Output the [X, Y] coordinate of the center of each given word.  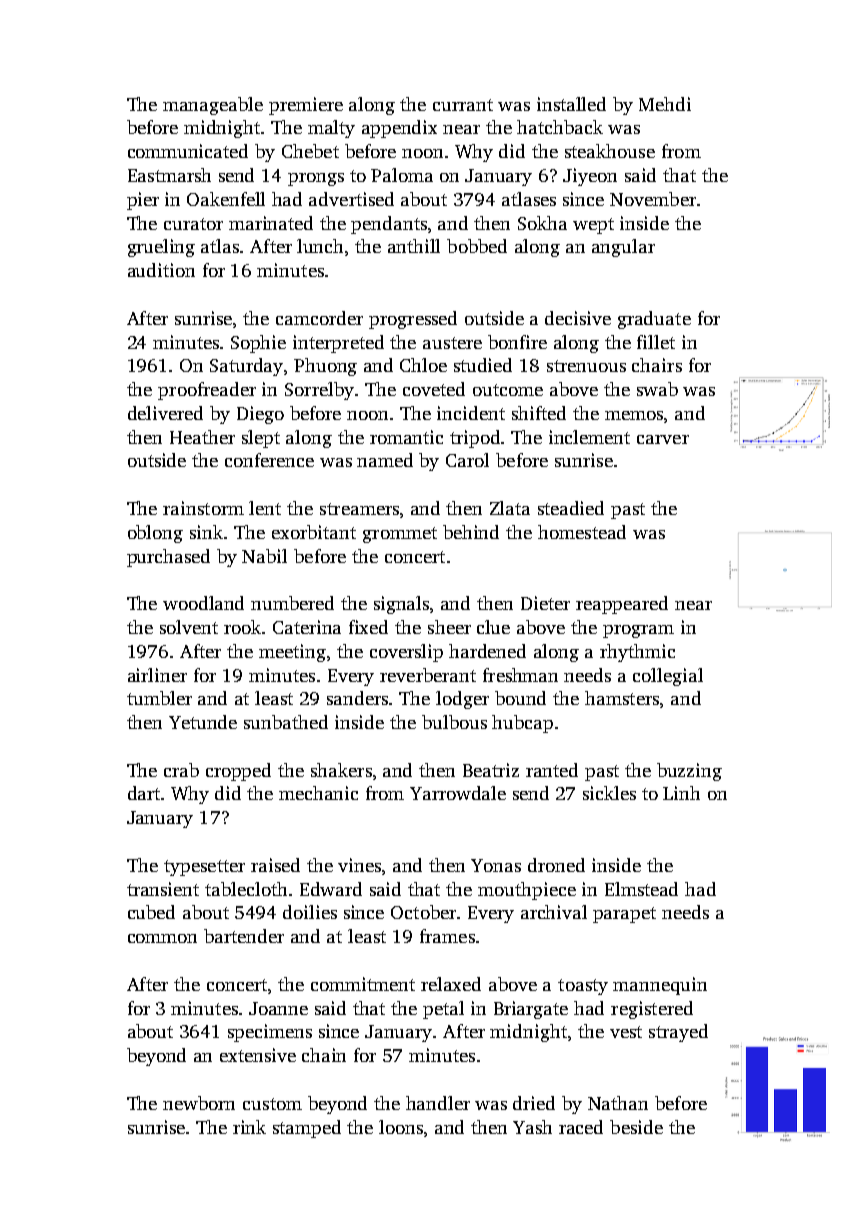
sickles [609, 793]
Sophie [258, 344]
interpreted [338, 344]
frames [447, 936]
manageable [213, 106]
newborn [199, 1103]
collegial [668, 677]
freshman [520, 675]
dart [144, 793]
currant [463, 105]
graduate [654, 320]
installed [571, 104]
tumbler [159, 698]
